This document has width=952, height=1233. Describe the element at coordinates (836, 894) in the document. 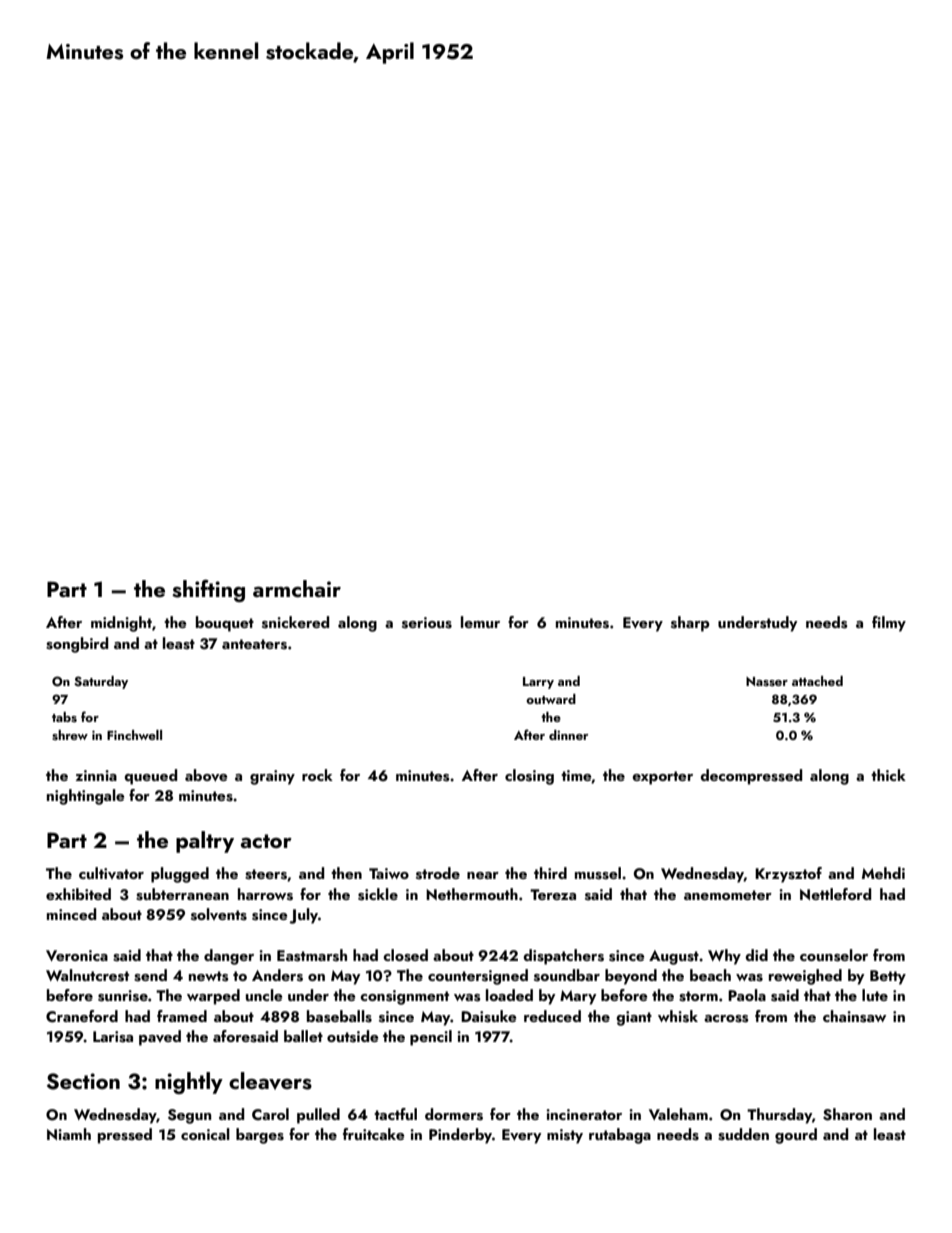

I see `Nettleford` at that location.
